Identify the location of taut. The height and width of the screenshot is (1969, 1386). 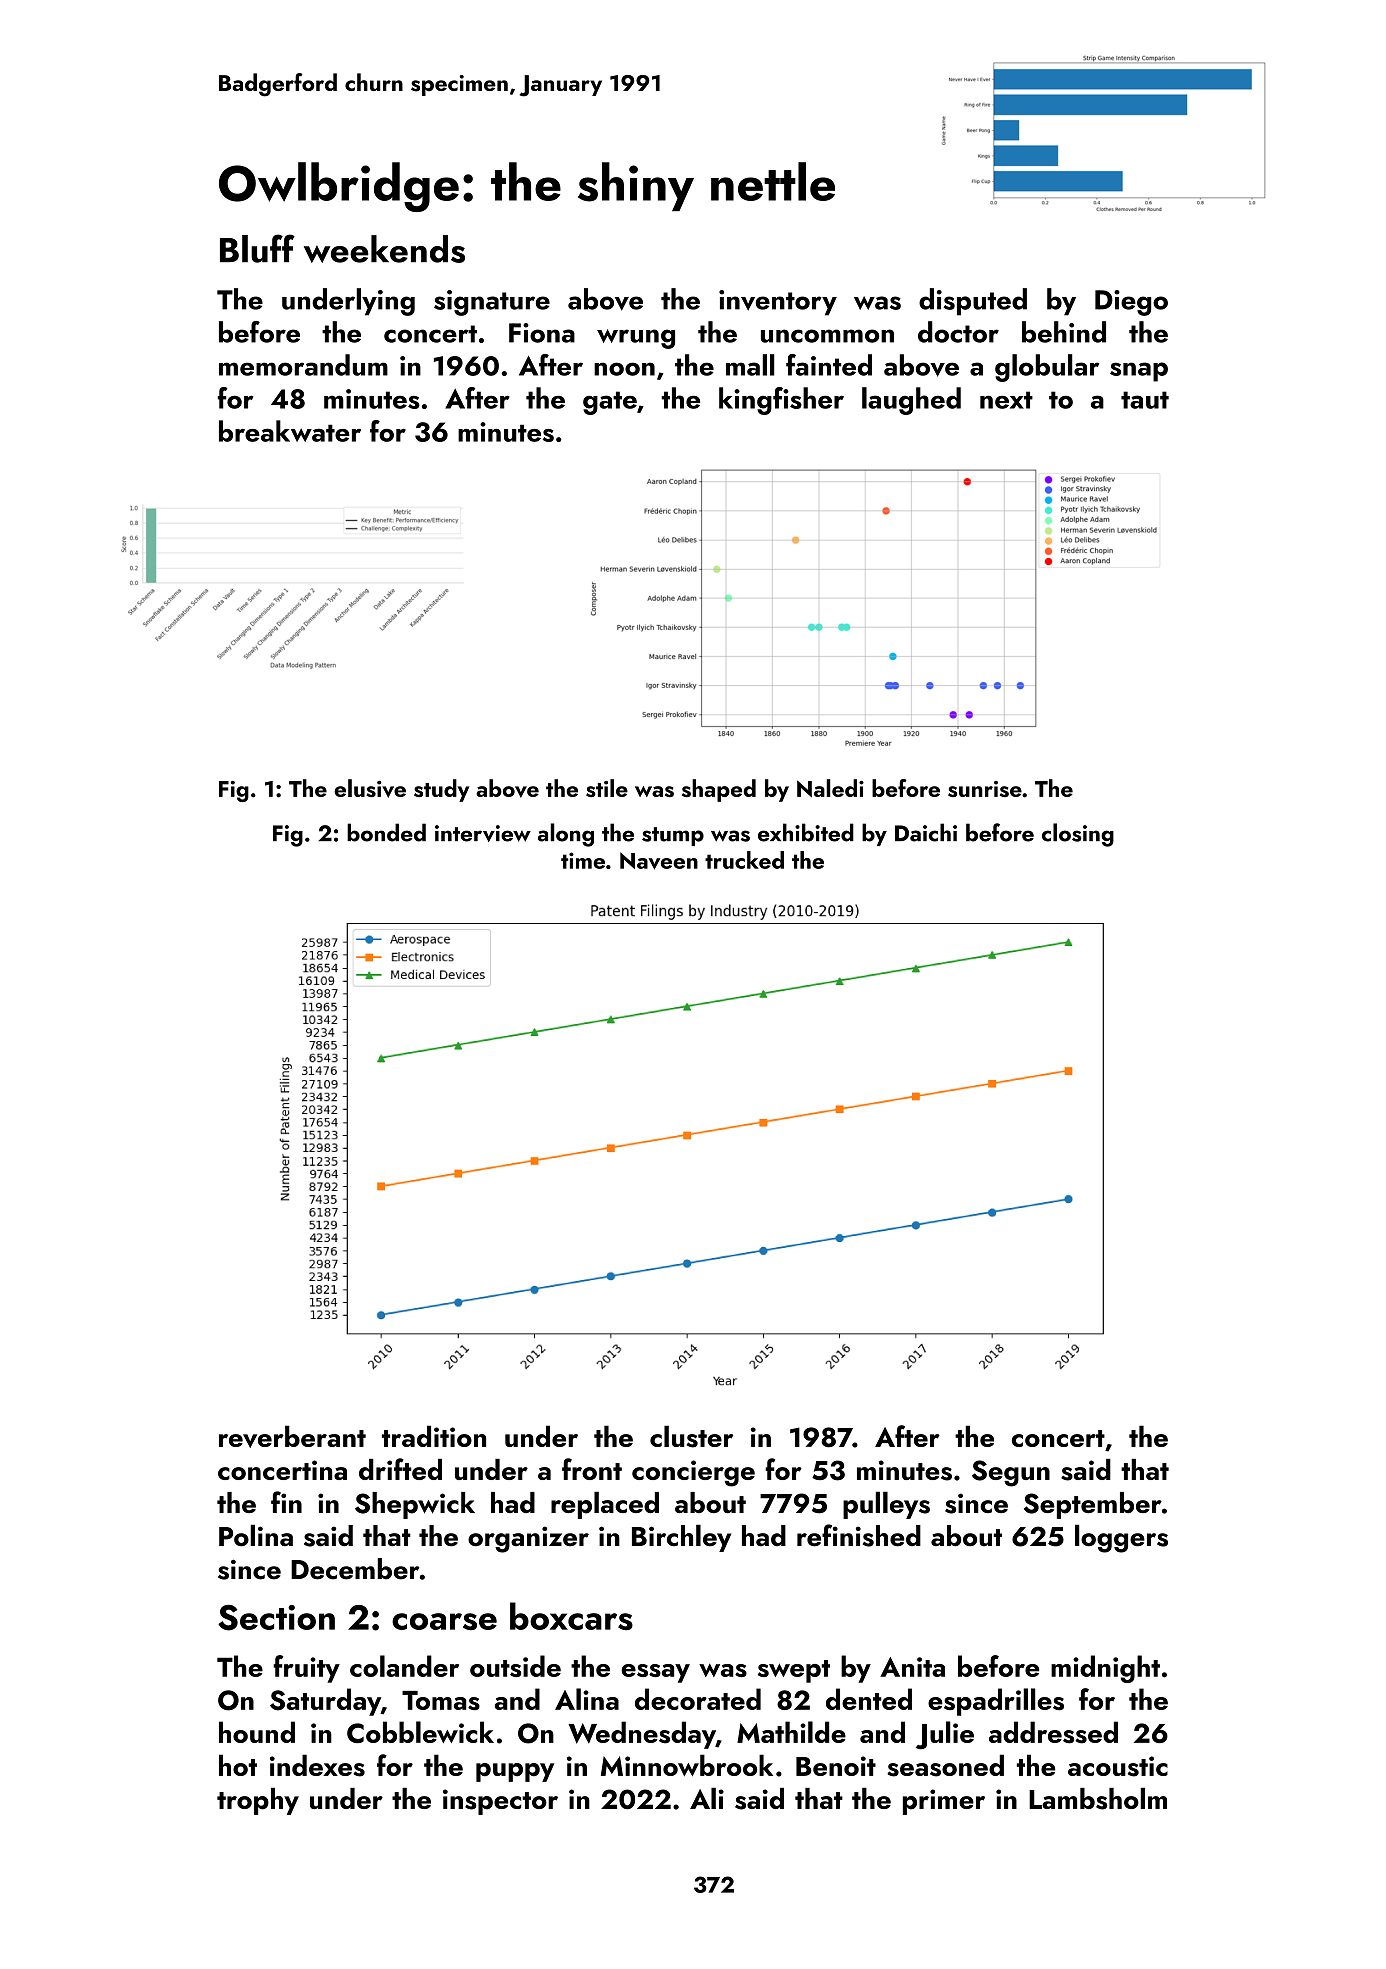
(1145, 400).
